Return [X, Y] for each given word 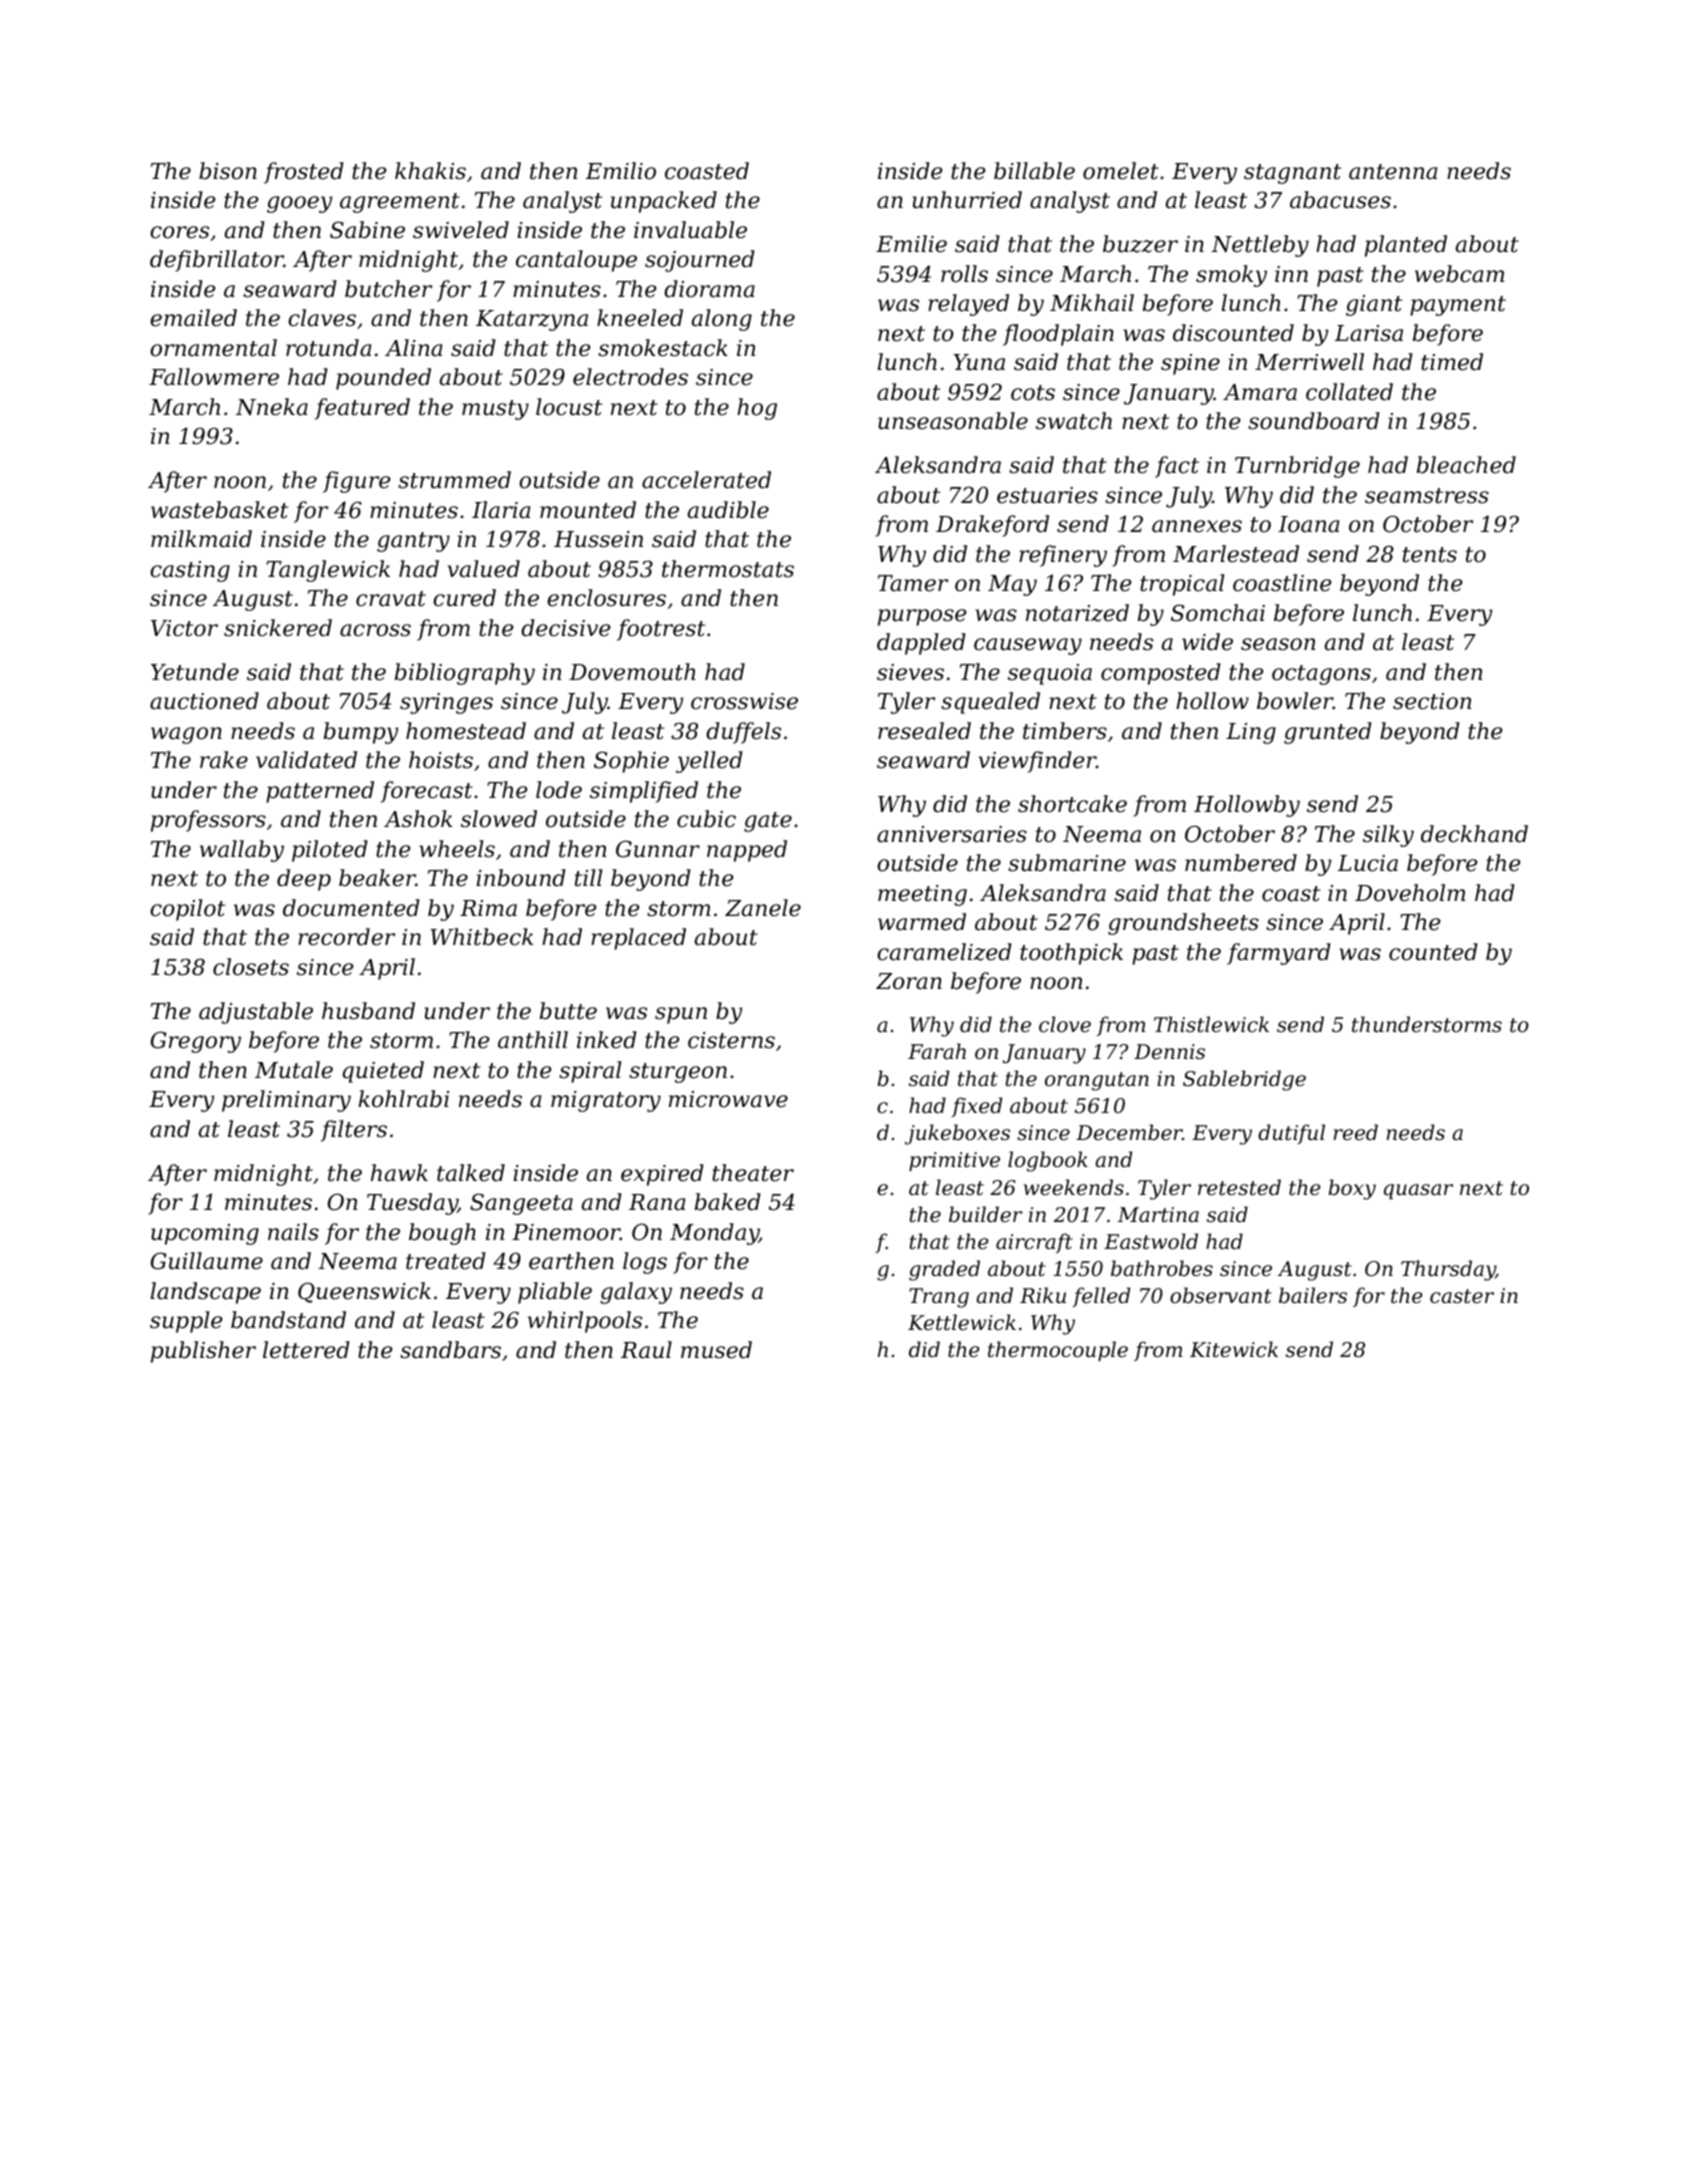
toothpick [1071, 954]
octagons [1321, 675]
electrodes [630, 377]
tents [1430, 555]
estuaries [1047, 495]
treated [446, 1261]
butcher [388, 289]
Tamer [913, 583]
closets [251, 967]
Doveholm [1410, 893]
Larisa [1369, 333]
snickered [278, 628]
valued [483, 569]
